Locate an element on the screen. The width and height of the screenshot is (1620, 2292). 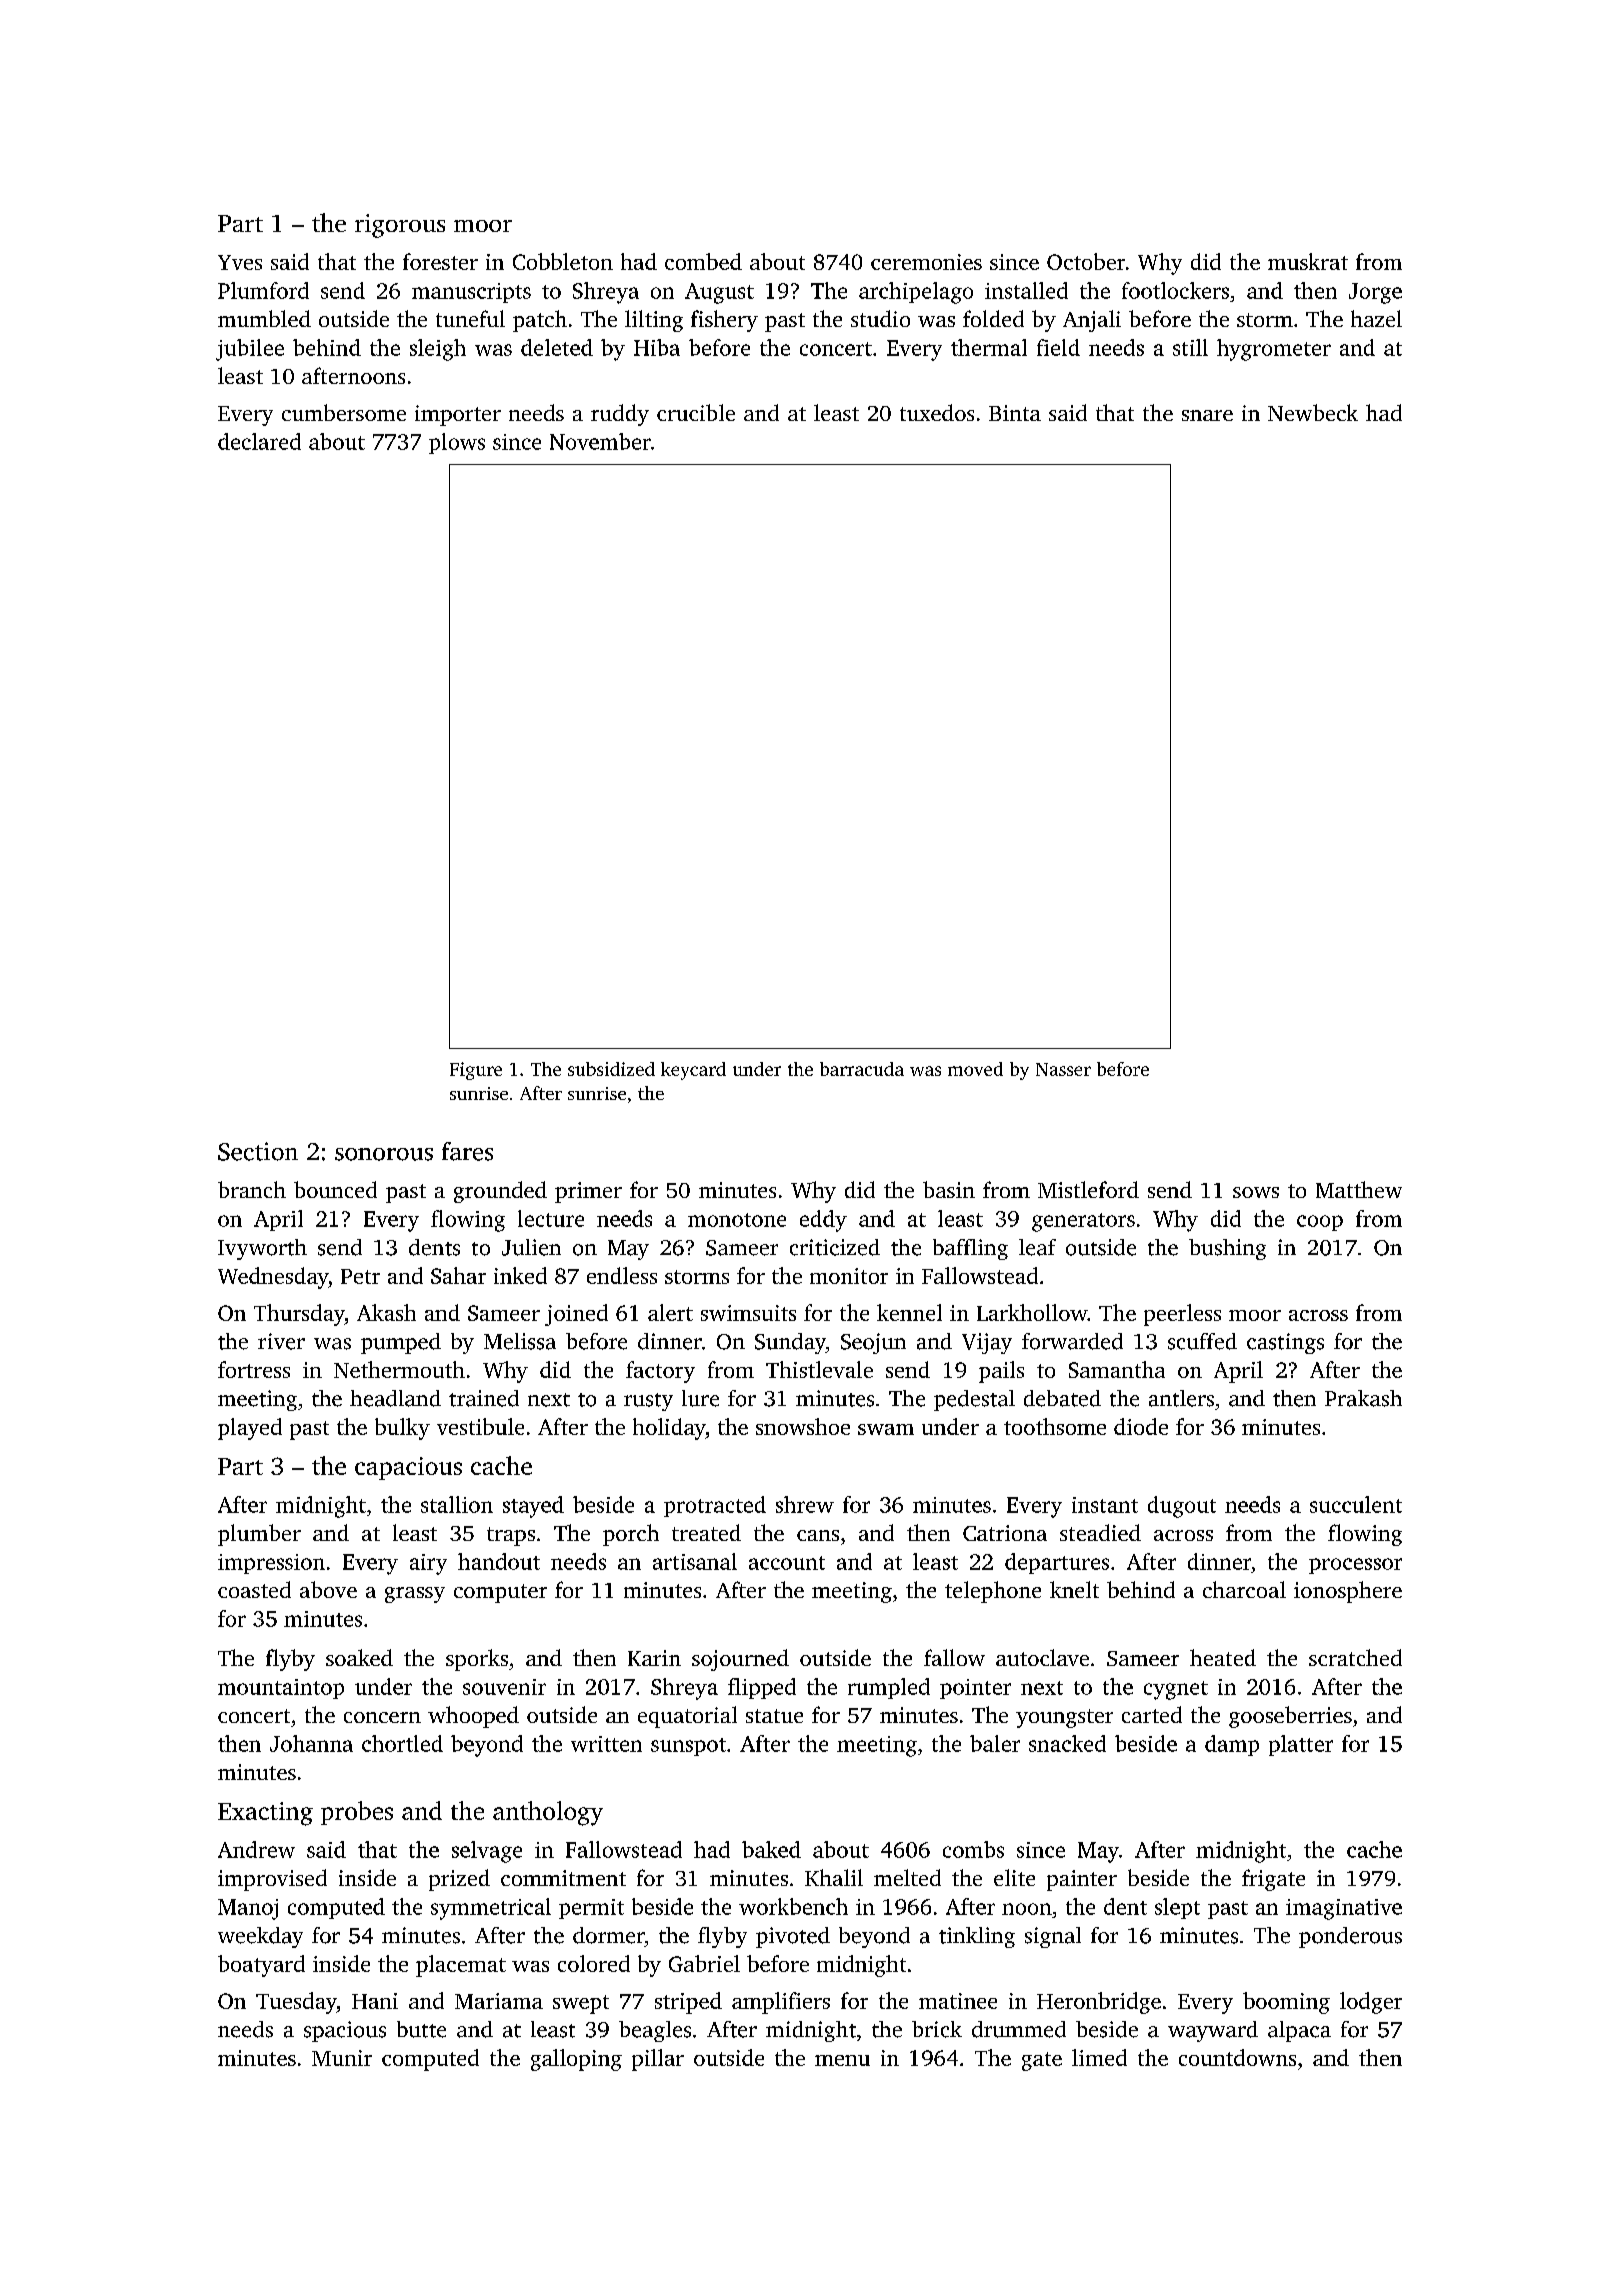
combed is located at coordinates (703, 261).
